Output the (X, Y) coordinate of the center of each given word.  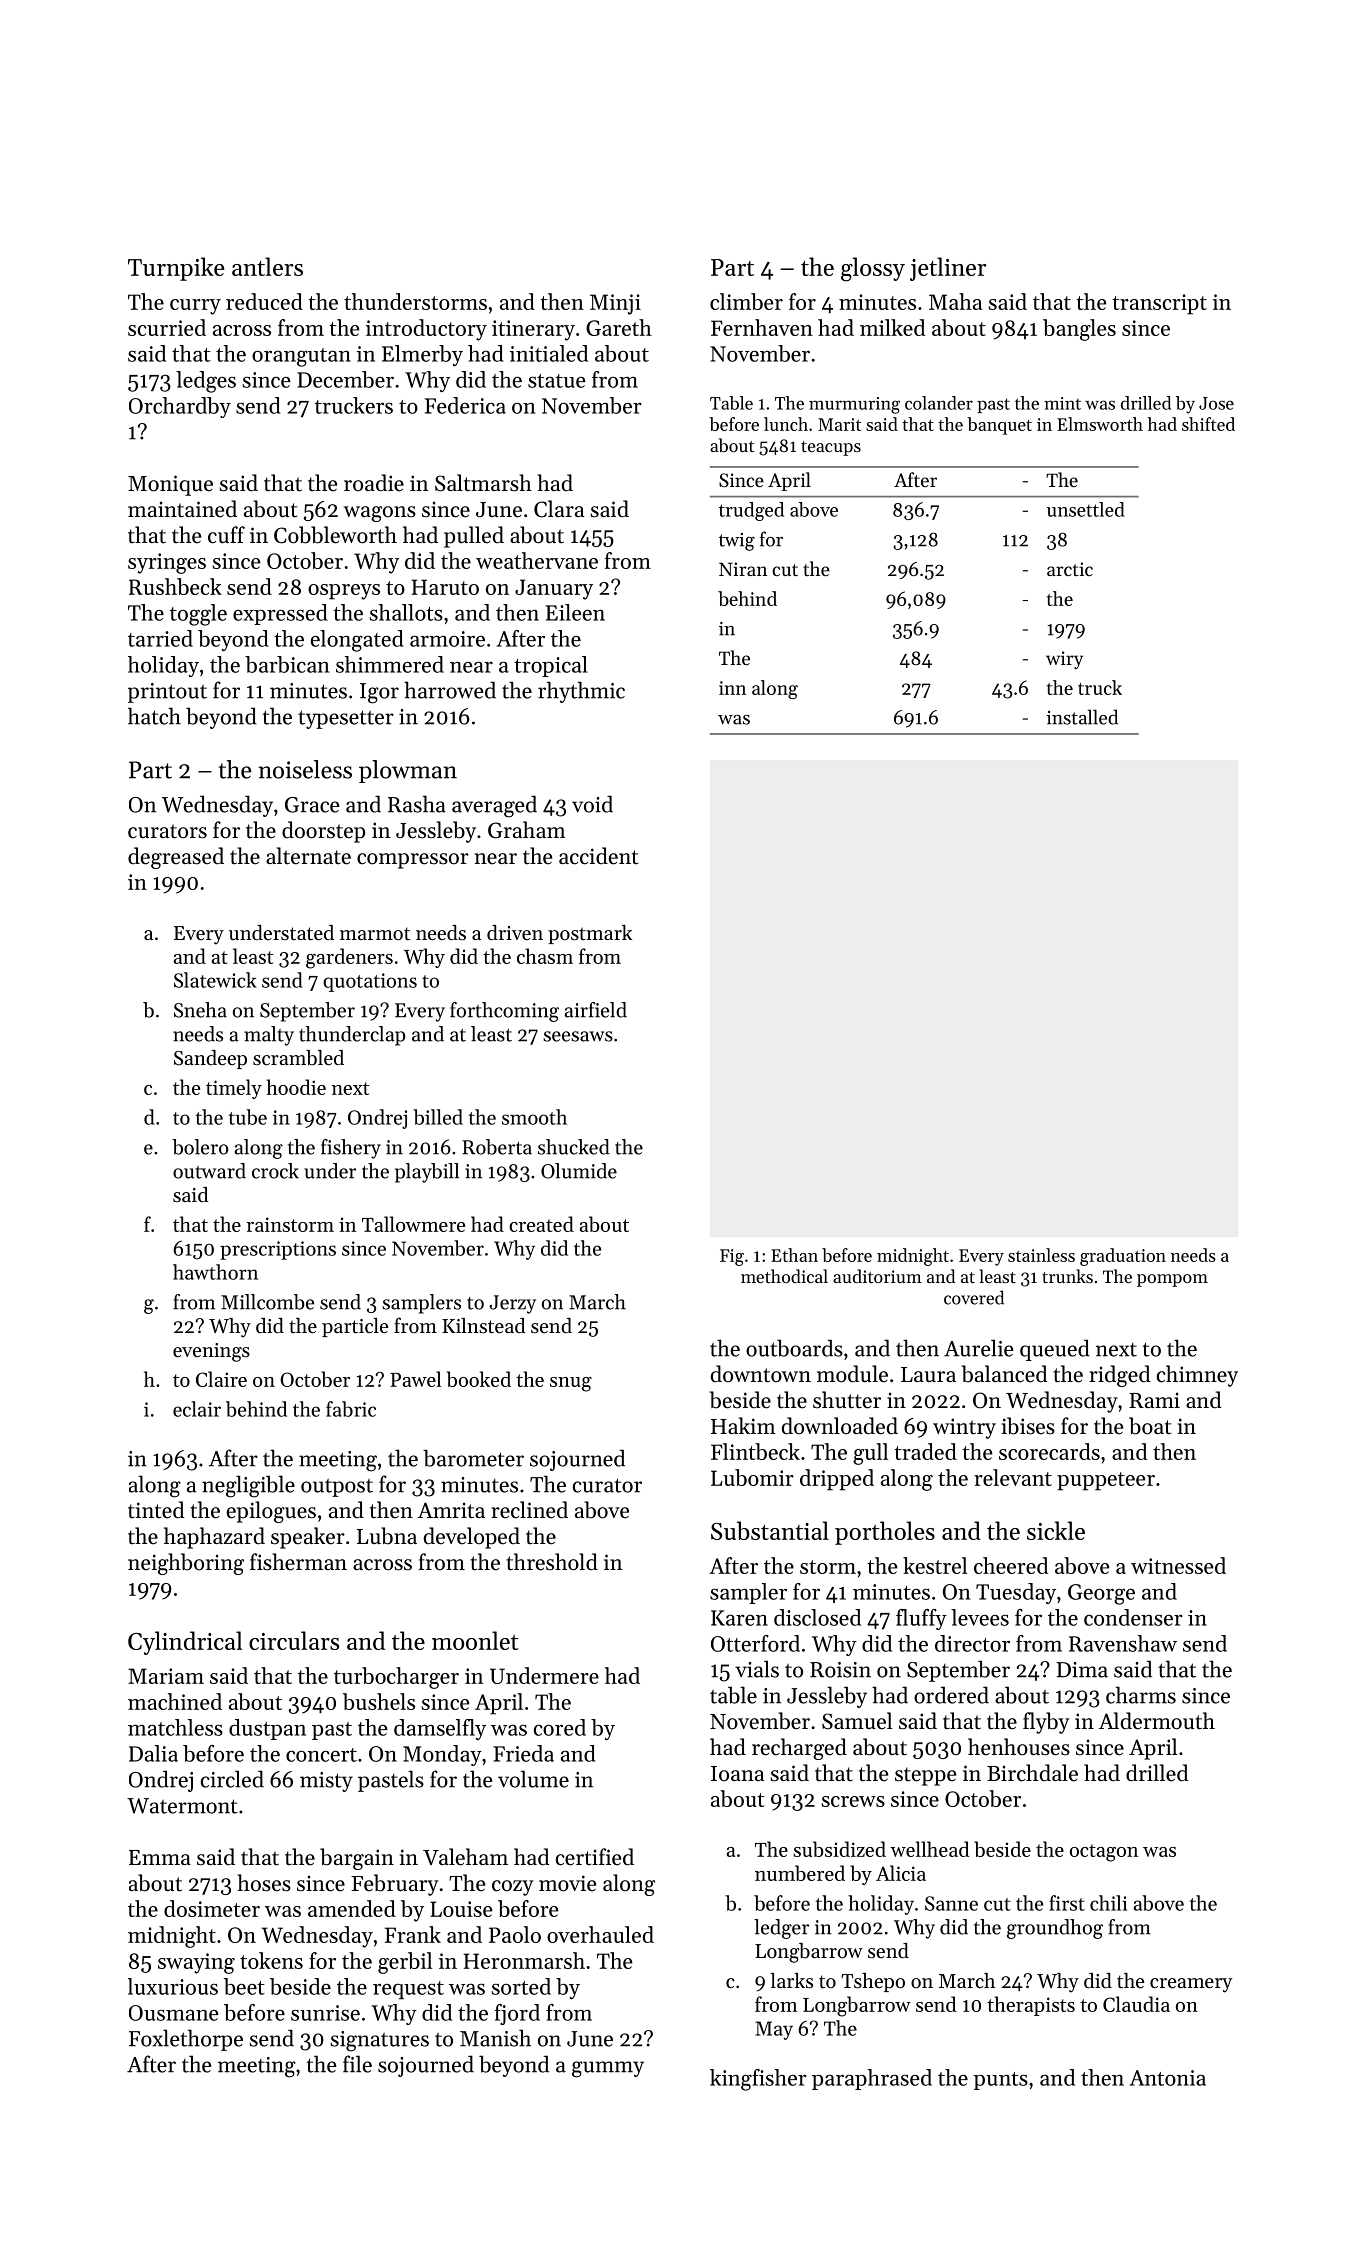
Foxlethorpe (186, 2040)
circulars (294, 1640)
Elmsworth (1100, 424)
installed (1082, 717)
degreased (176, 858)
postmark (590, 934)
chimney (1197, 1376)
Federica (465, 405)
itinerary (533, 330)
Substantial (770, 1530)
